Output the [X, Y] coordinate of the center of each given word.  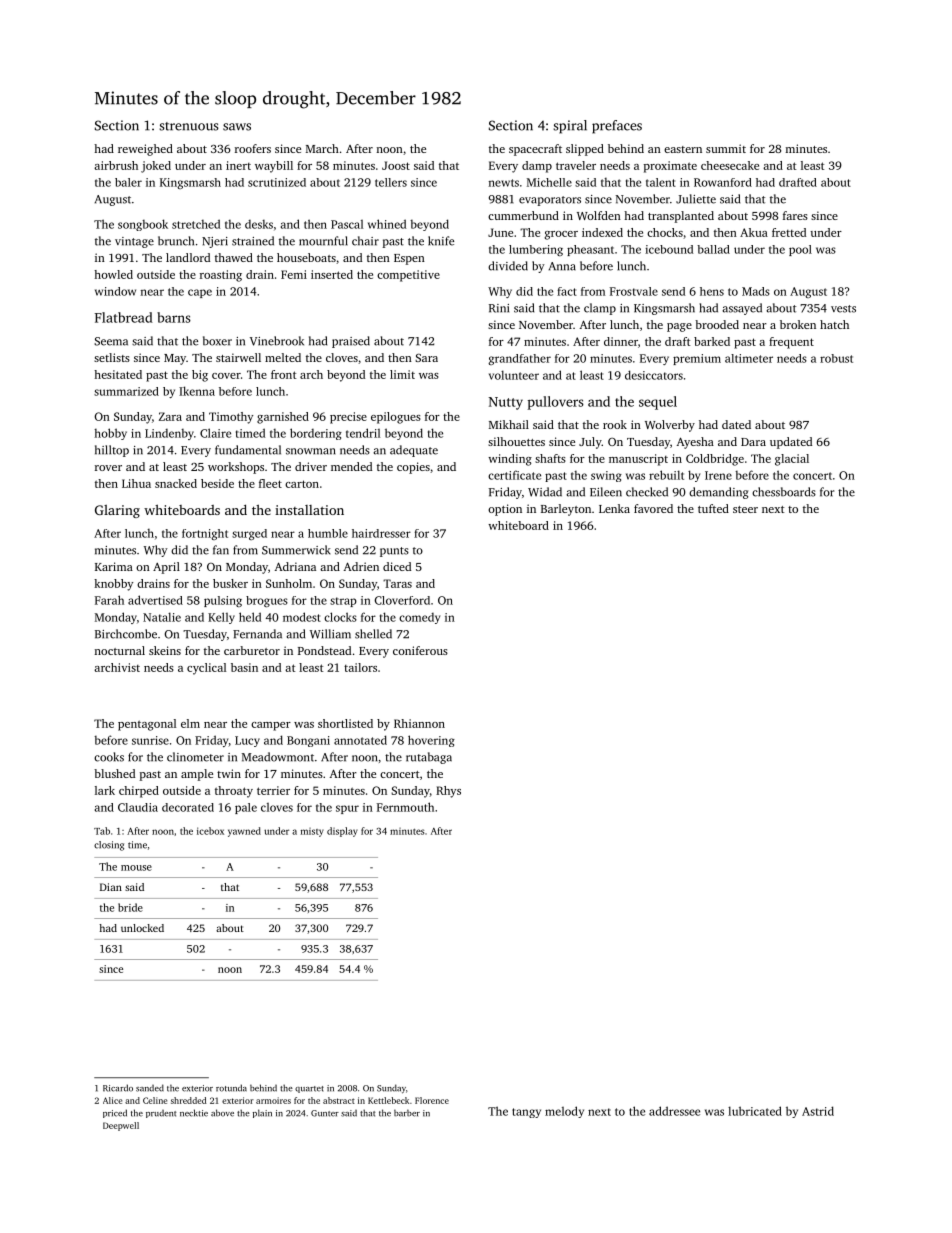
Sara [426, 357]
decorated [188, 807]
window [115, 291]
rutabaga [429, 758]
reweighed [145, 150]
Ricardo [118, 1088]
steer [745, 509]
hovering [431, 741]
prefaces [617, 127]
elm [190, 723]
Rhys [448, 792]
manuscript [638, 460]
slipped [585, 150]
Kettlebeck [388, 1100]
